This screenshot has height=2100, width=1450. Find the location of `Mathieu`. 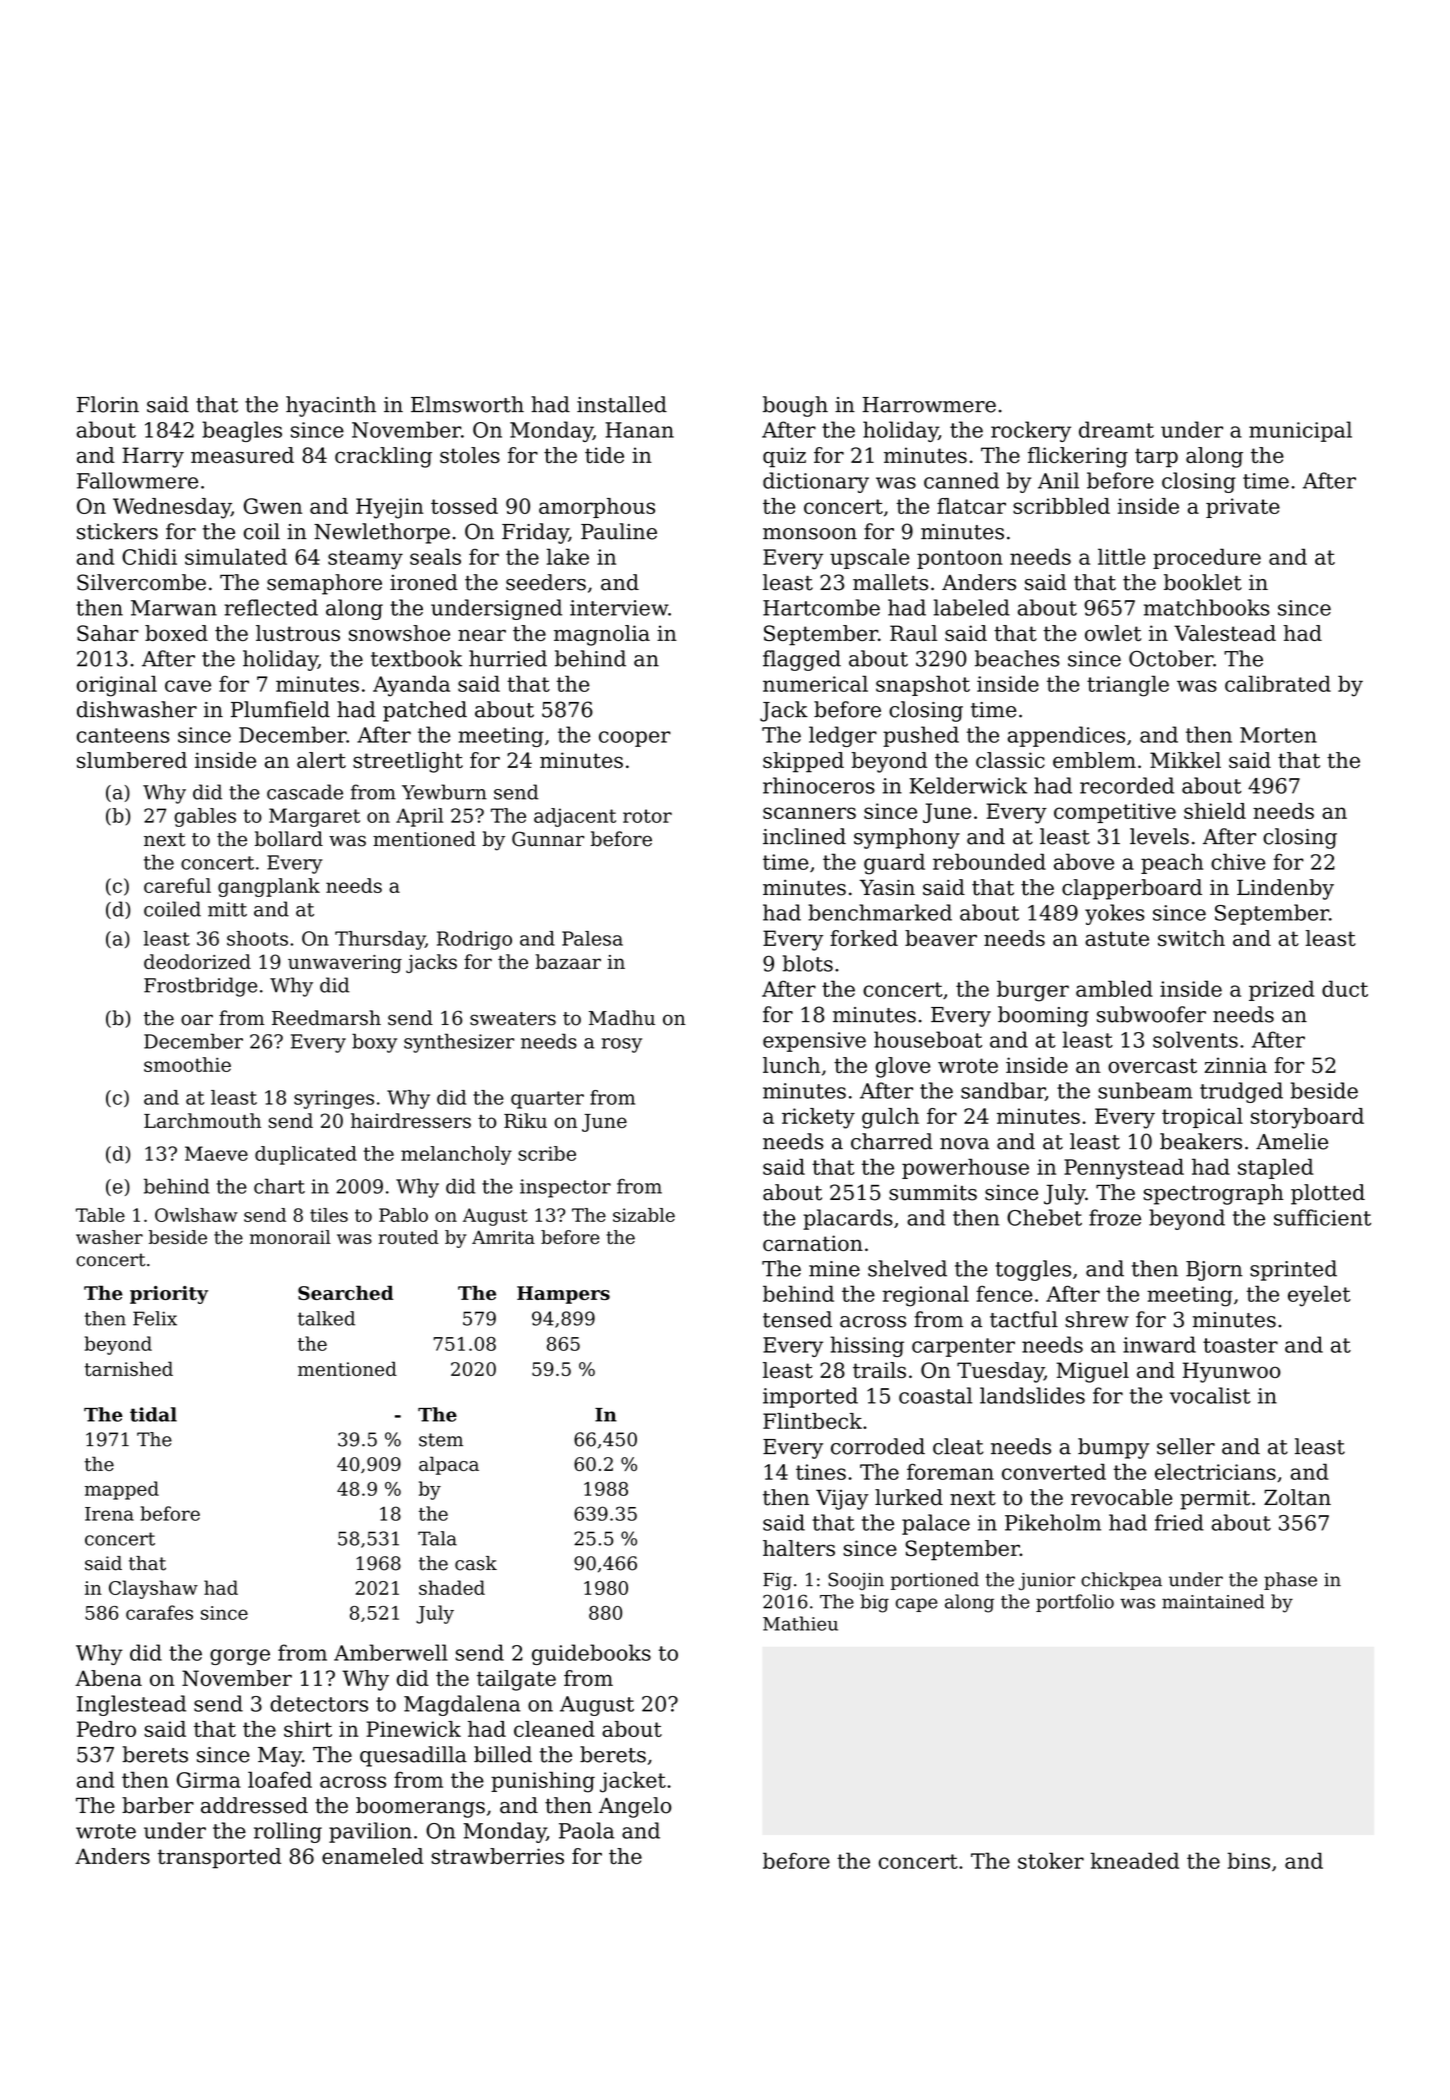

Mathieu is located at coordinates (800, 1623).
